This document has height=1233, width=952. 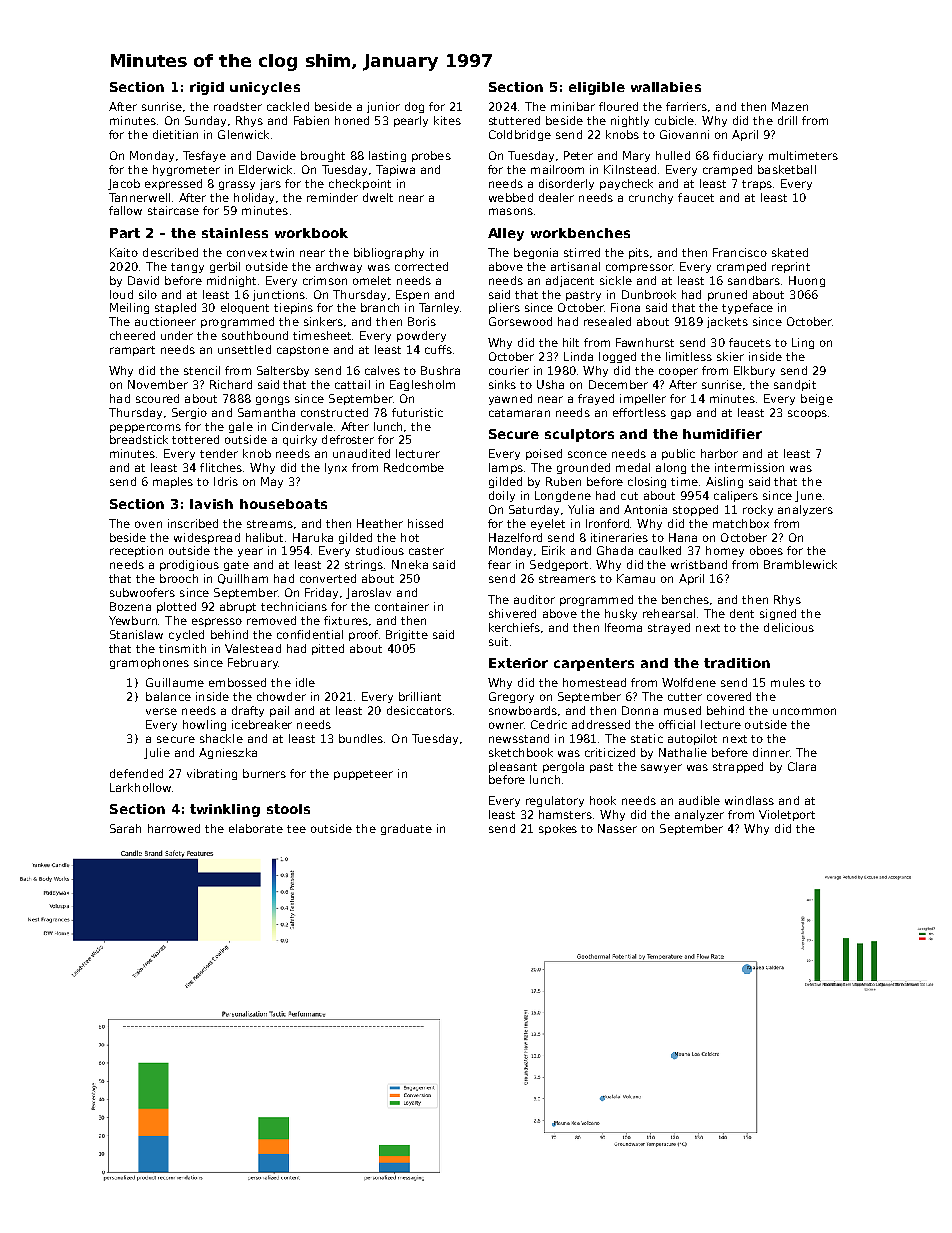 What do you see at coordinates (597, 88) in the document?
I see `eligible` at bounding box center [597, 88].
